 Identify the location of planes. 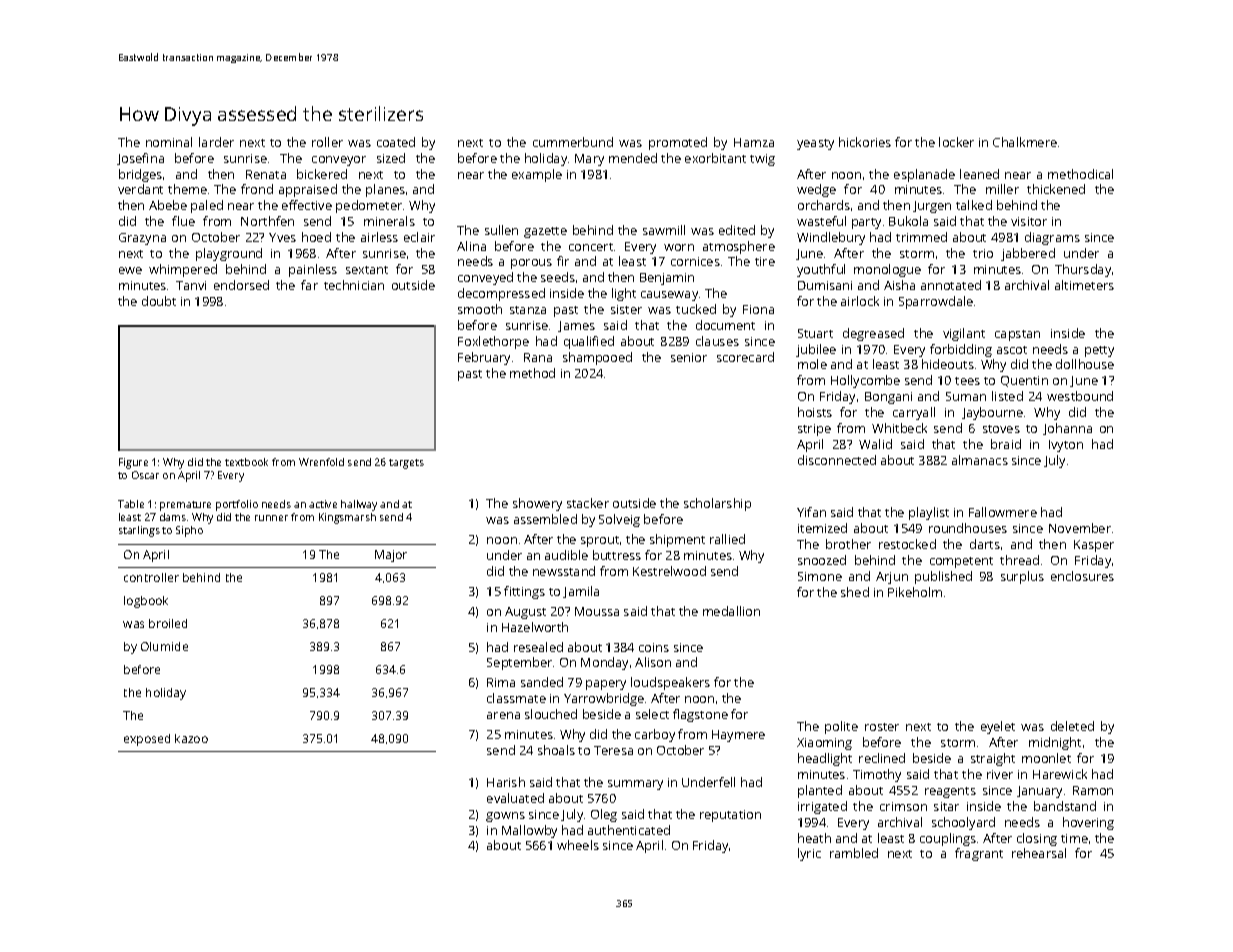
(385, 190).
